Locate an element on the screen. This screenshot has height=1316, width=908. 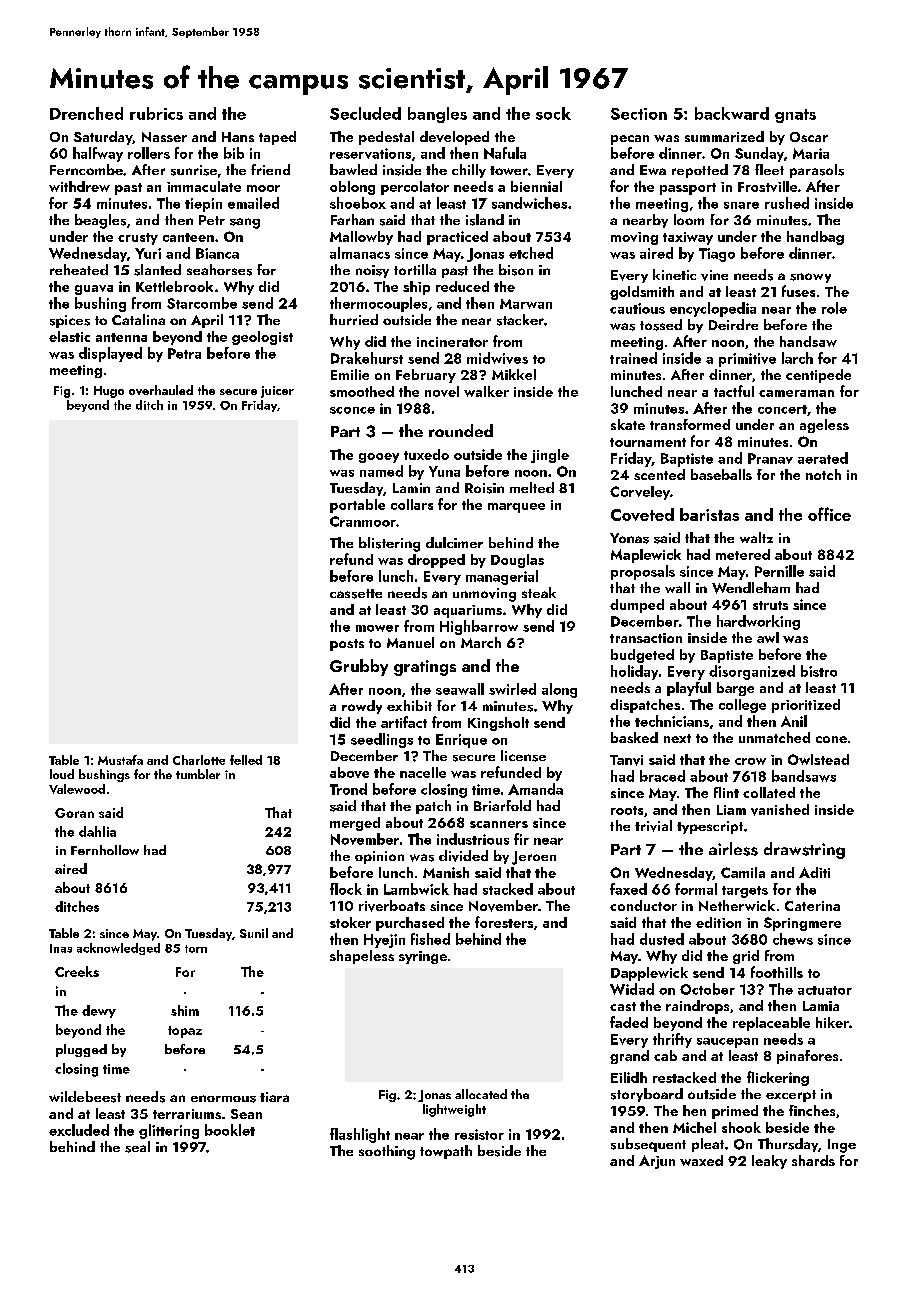
dumped is located at coordinates (637, 606).
